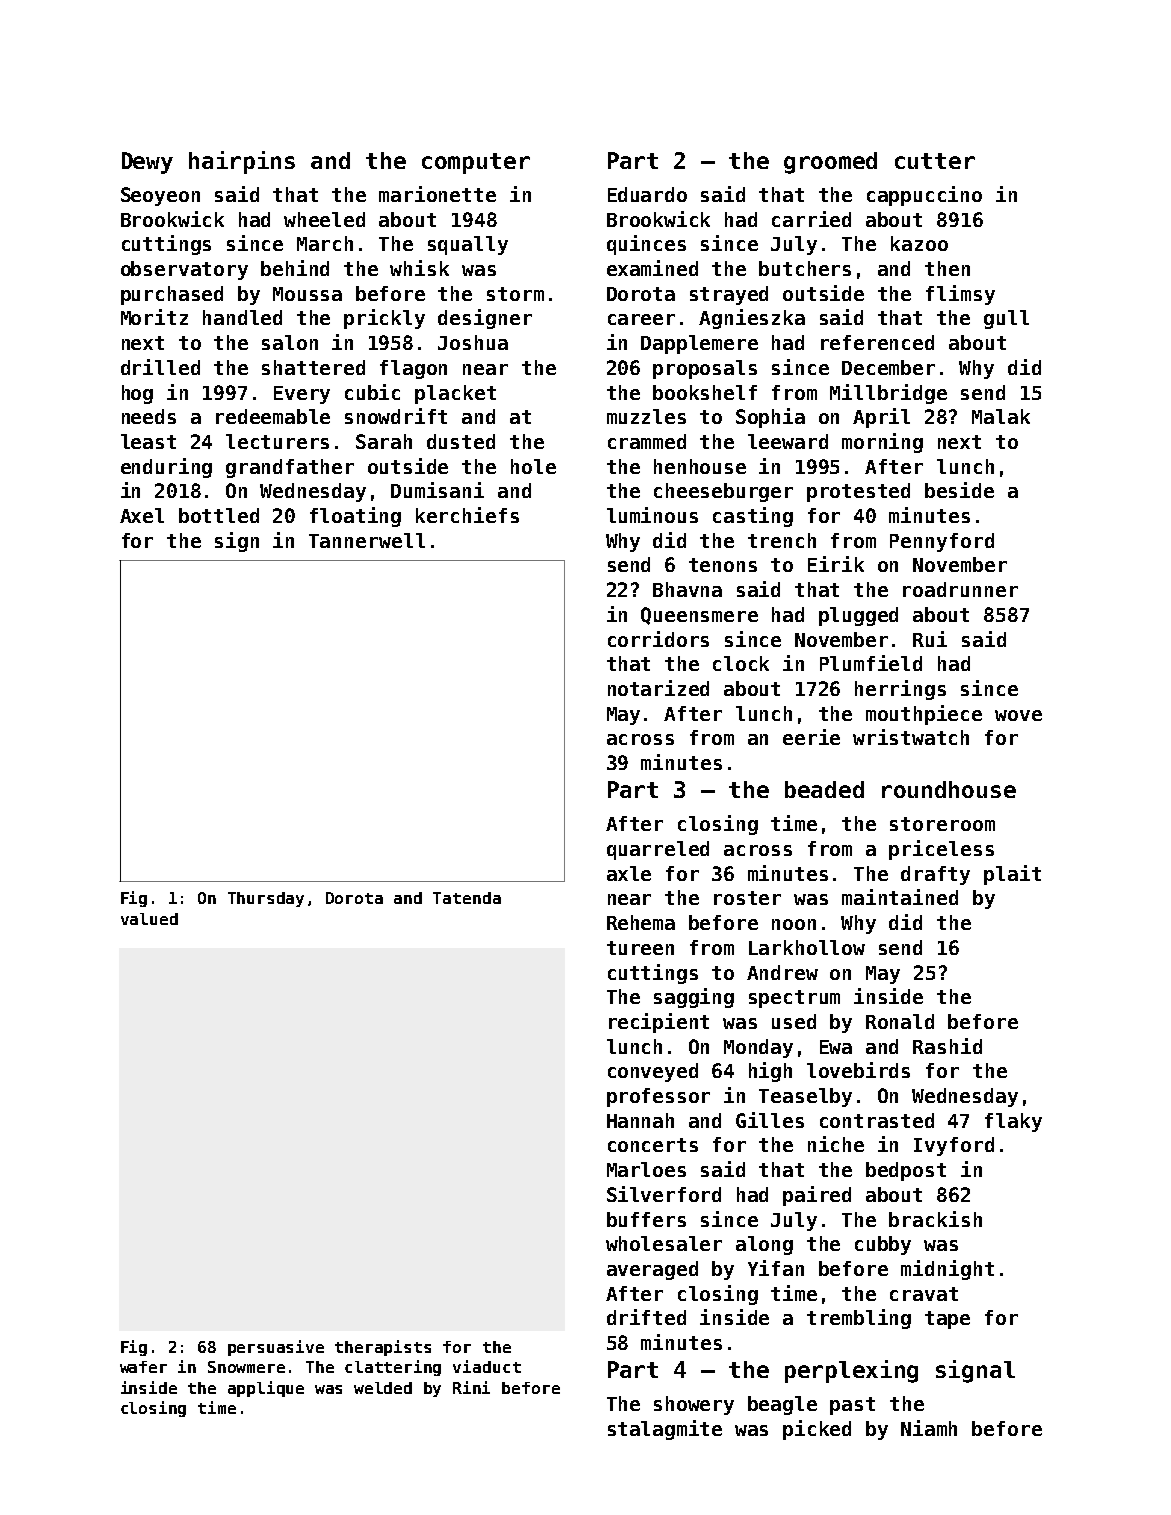  I want to click on storeroom, so click(942, 824).
